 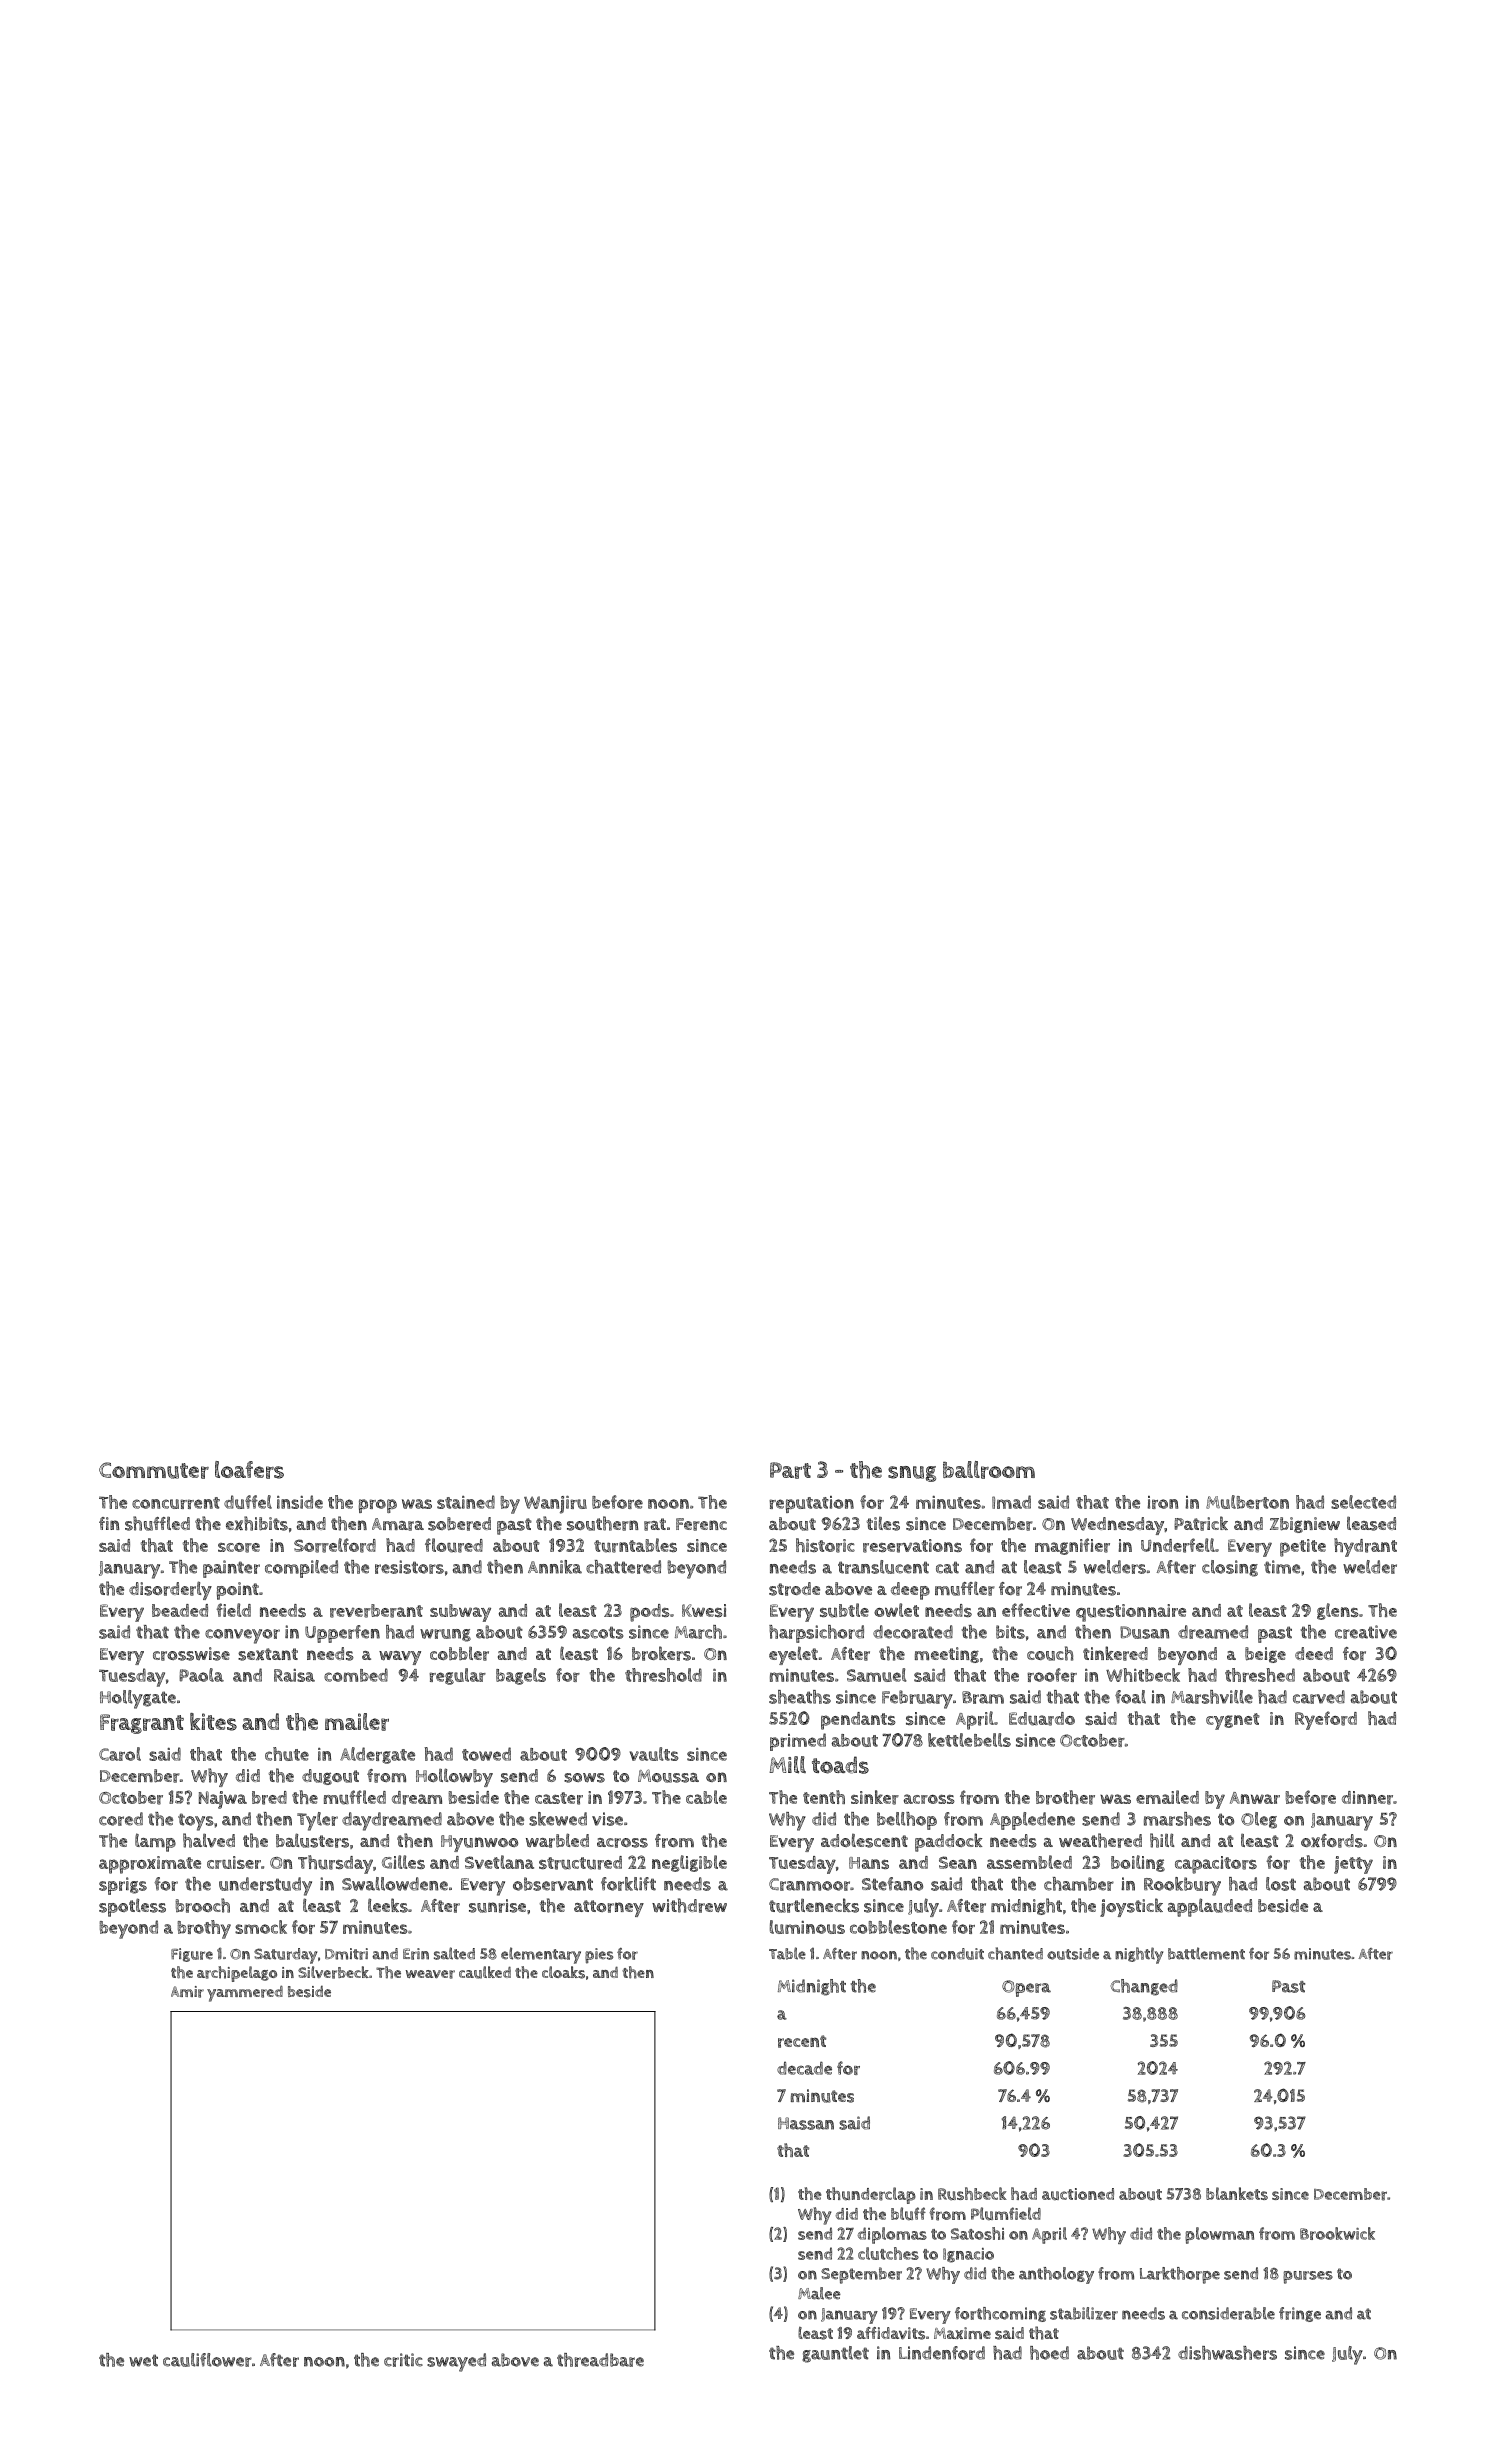 I want to click on painter, so click(x=231, y=1569).
